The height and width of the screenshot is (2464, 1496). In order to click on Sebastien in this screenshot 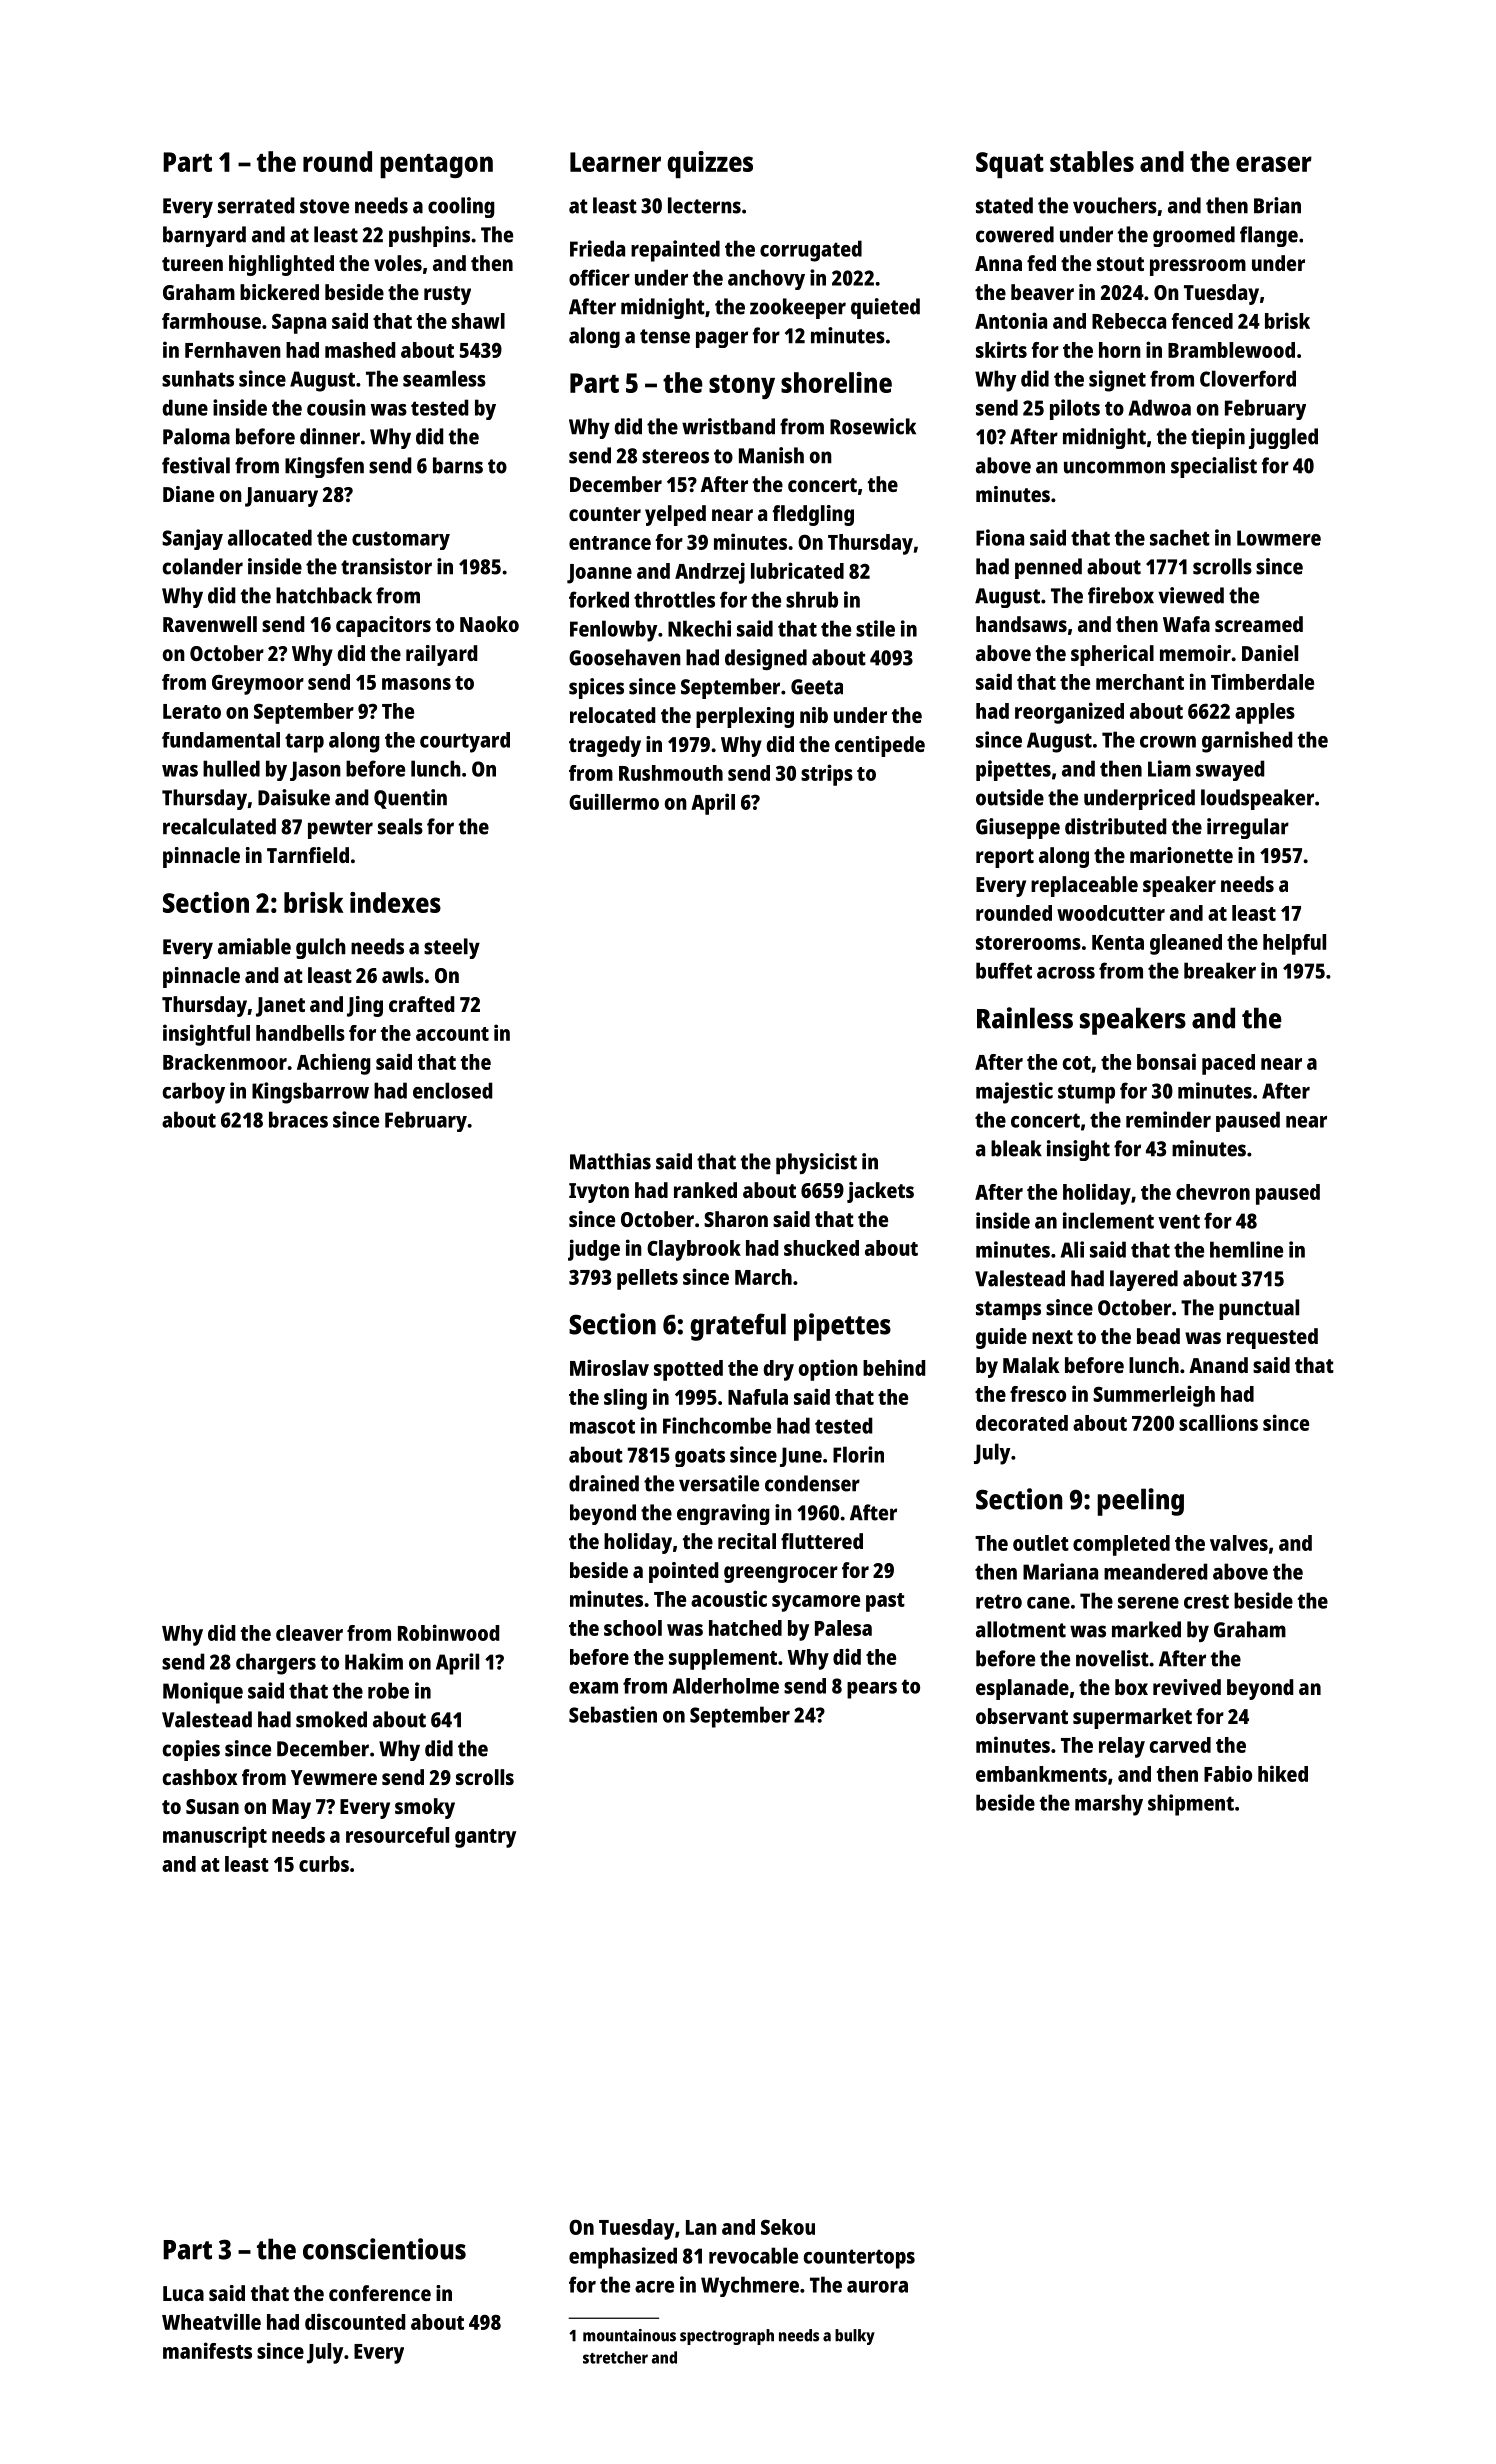, I will do `click(613, 1714)`.
